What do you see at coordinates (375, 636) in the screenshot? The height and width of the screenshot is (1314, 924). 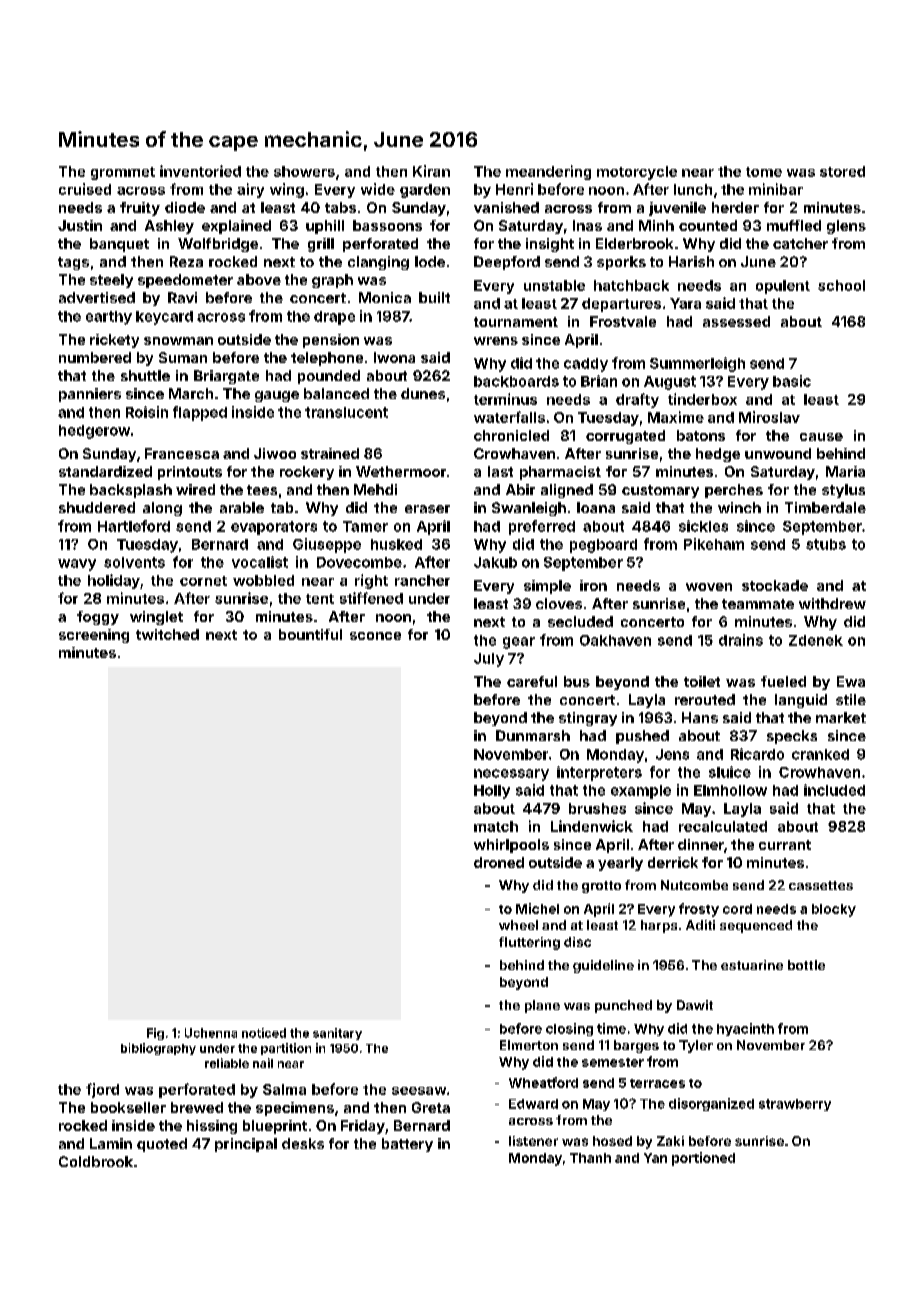 I see `sconce` at bounding box center [375, 636].
